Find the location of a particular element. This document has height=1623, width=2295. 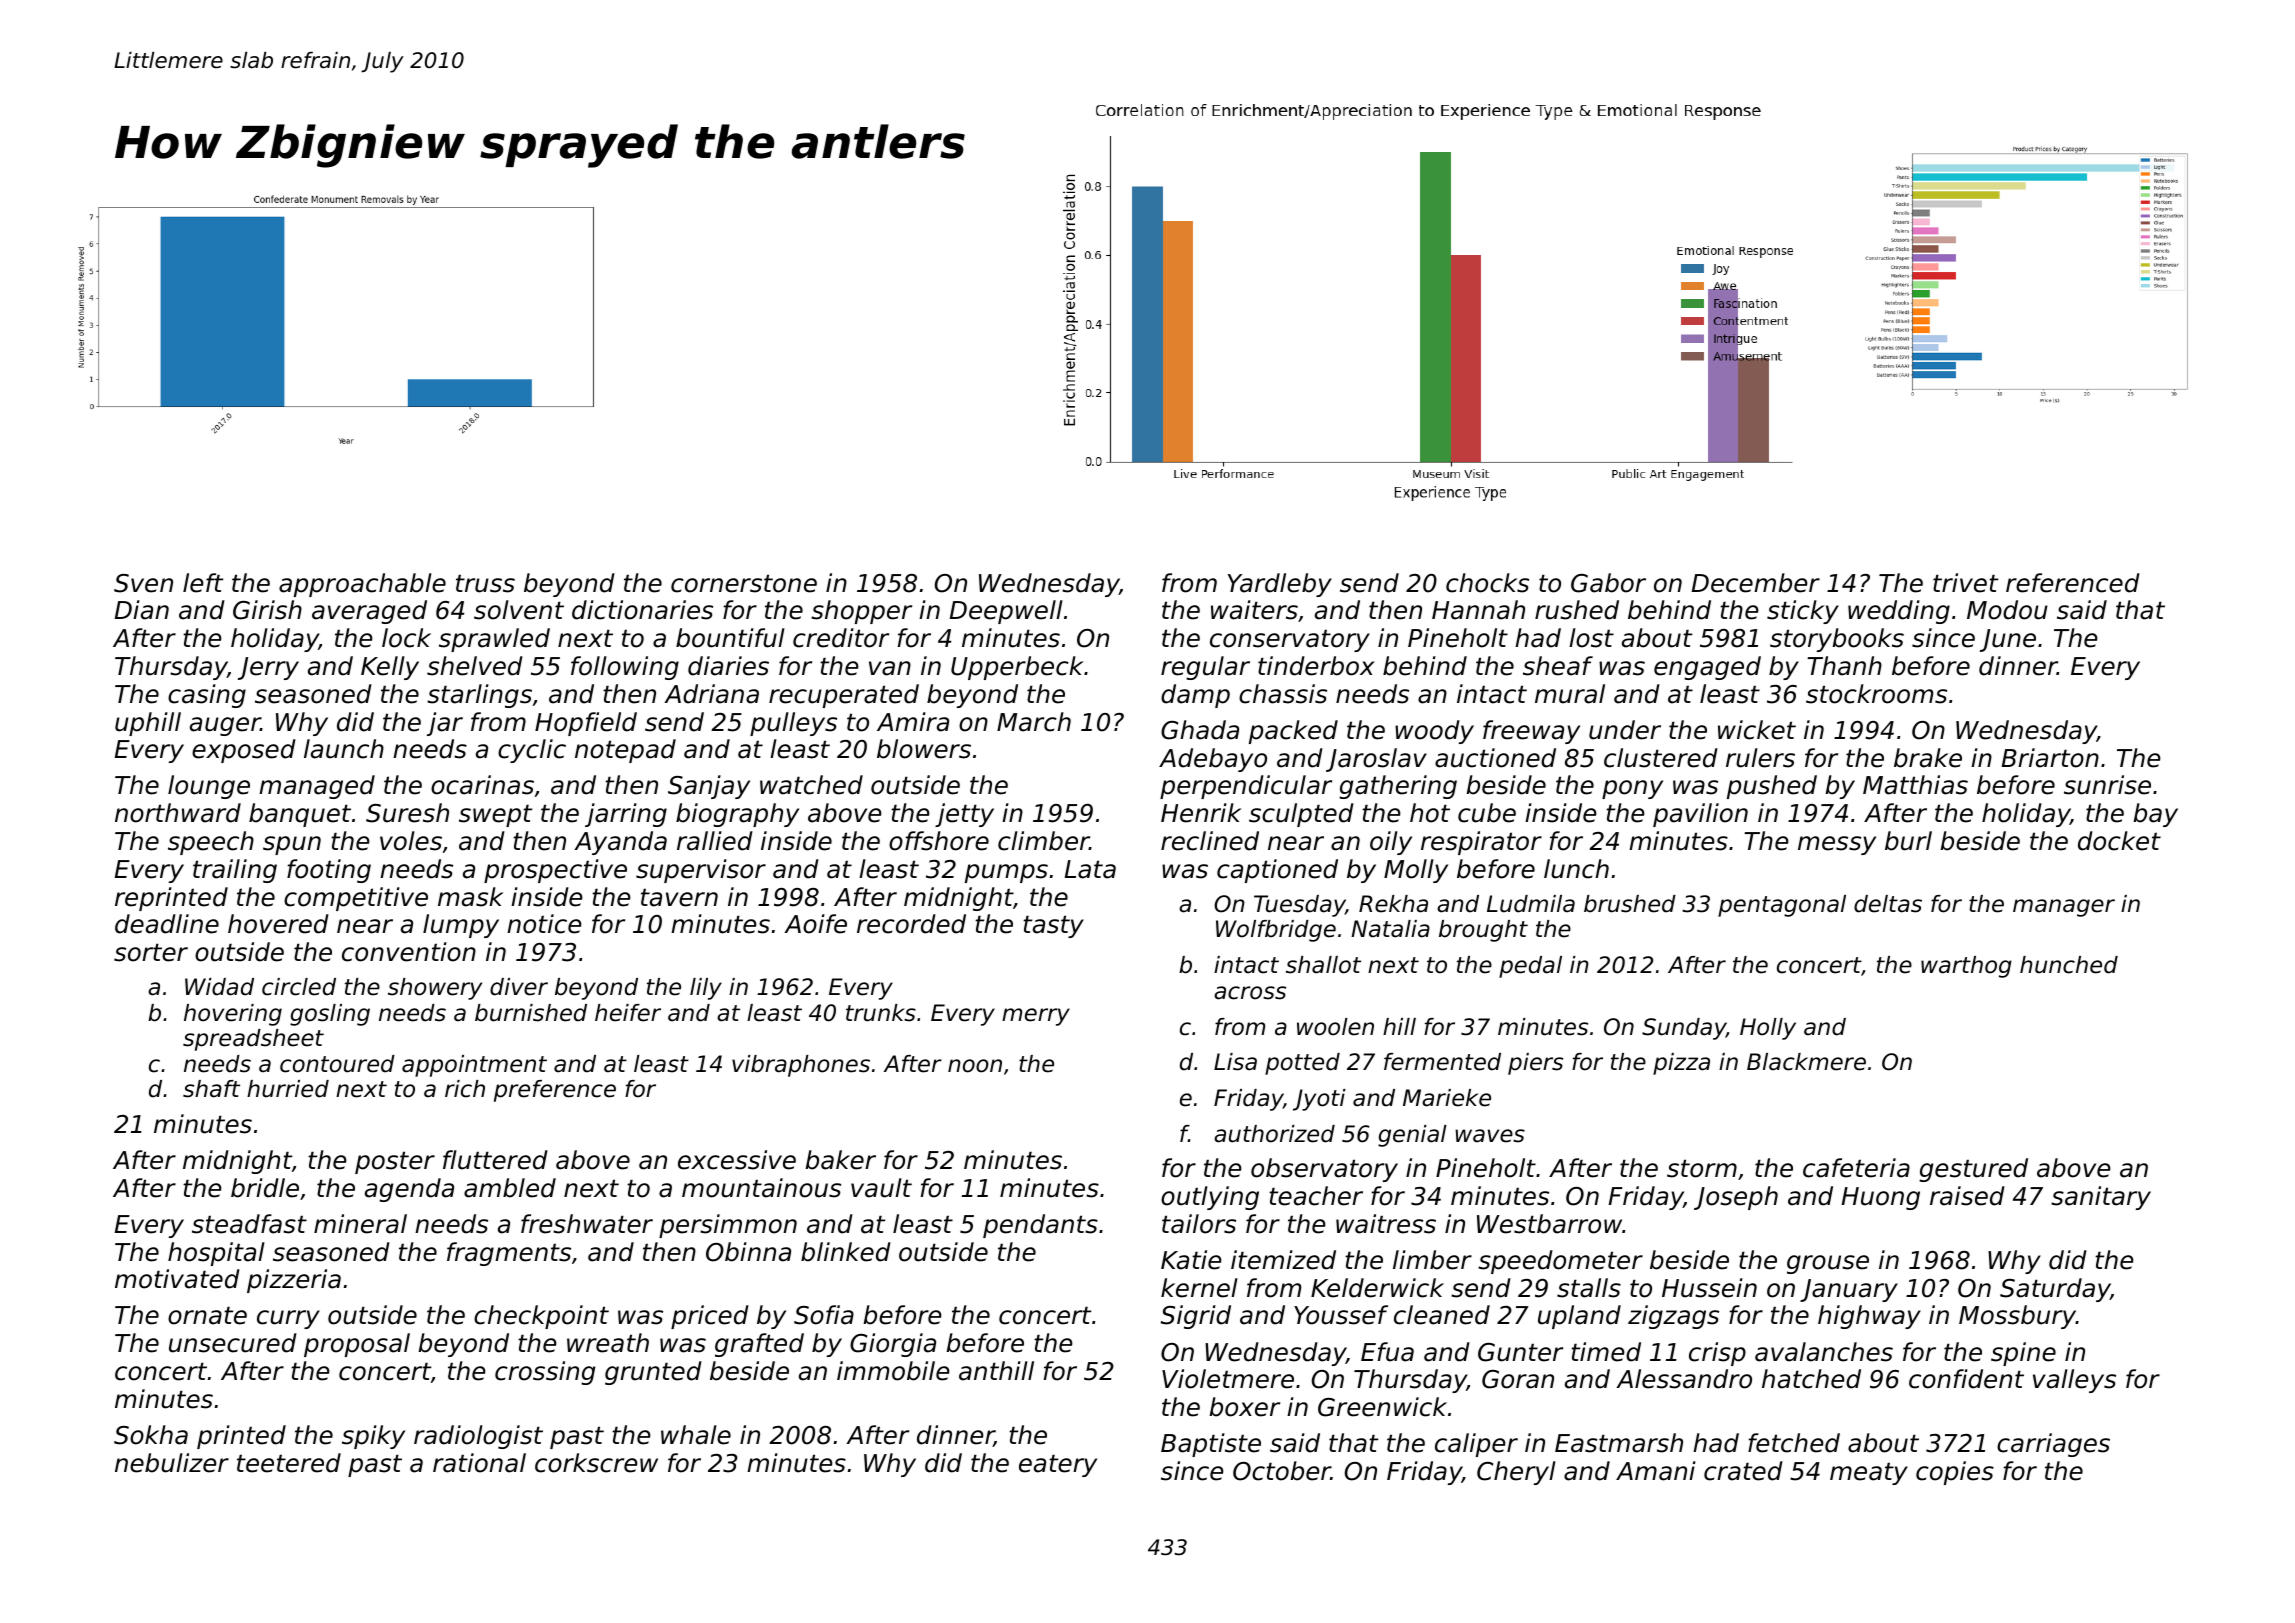

perpendicular is located at coordinates (1246, 787).
